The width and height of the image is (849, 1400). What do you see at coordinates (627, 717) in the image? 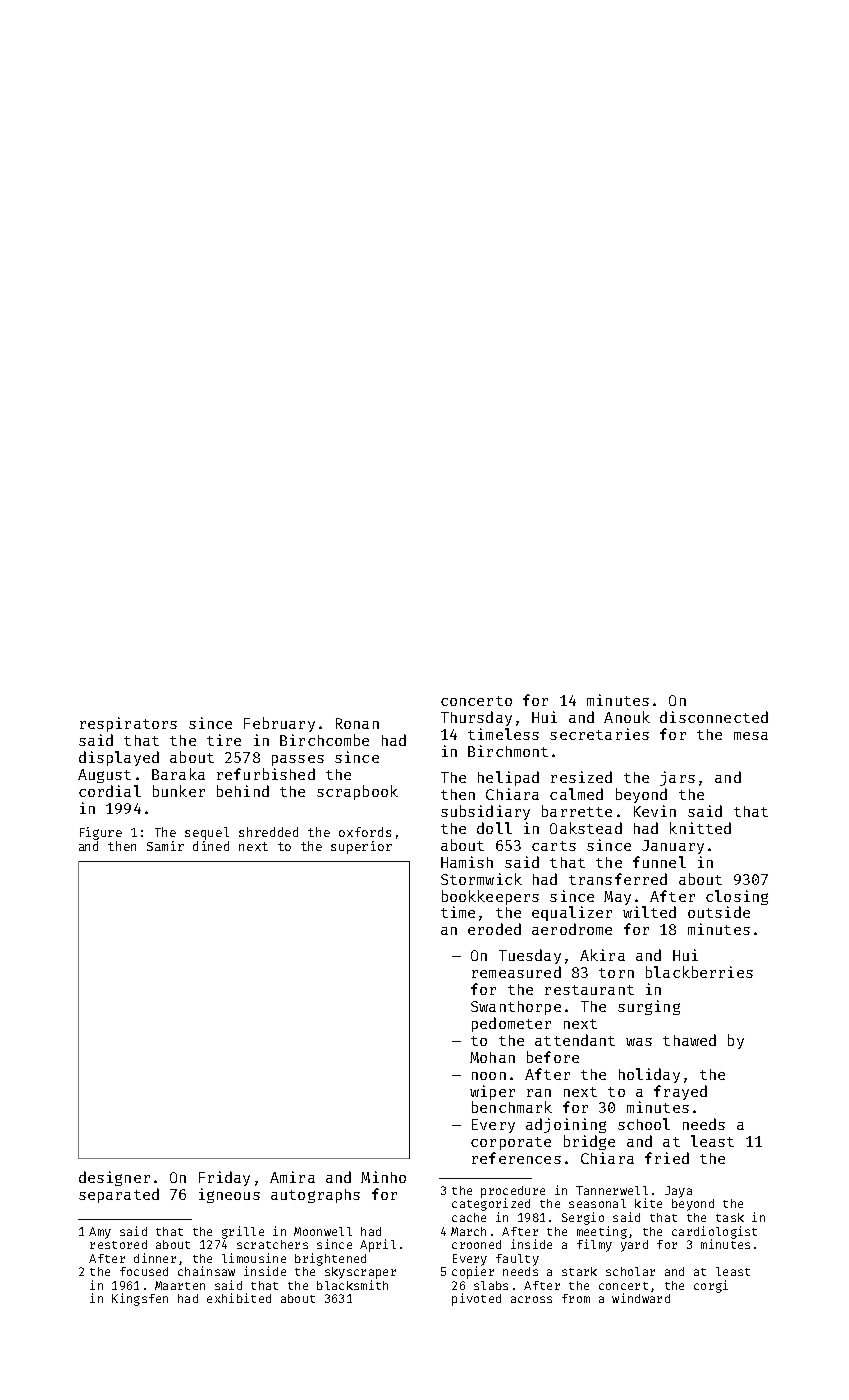
I see `Anouk` at bounding box center [627, 717].
